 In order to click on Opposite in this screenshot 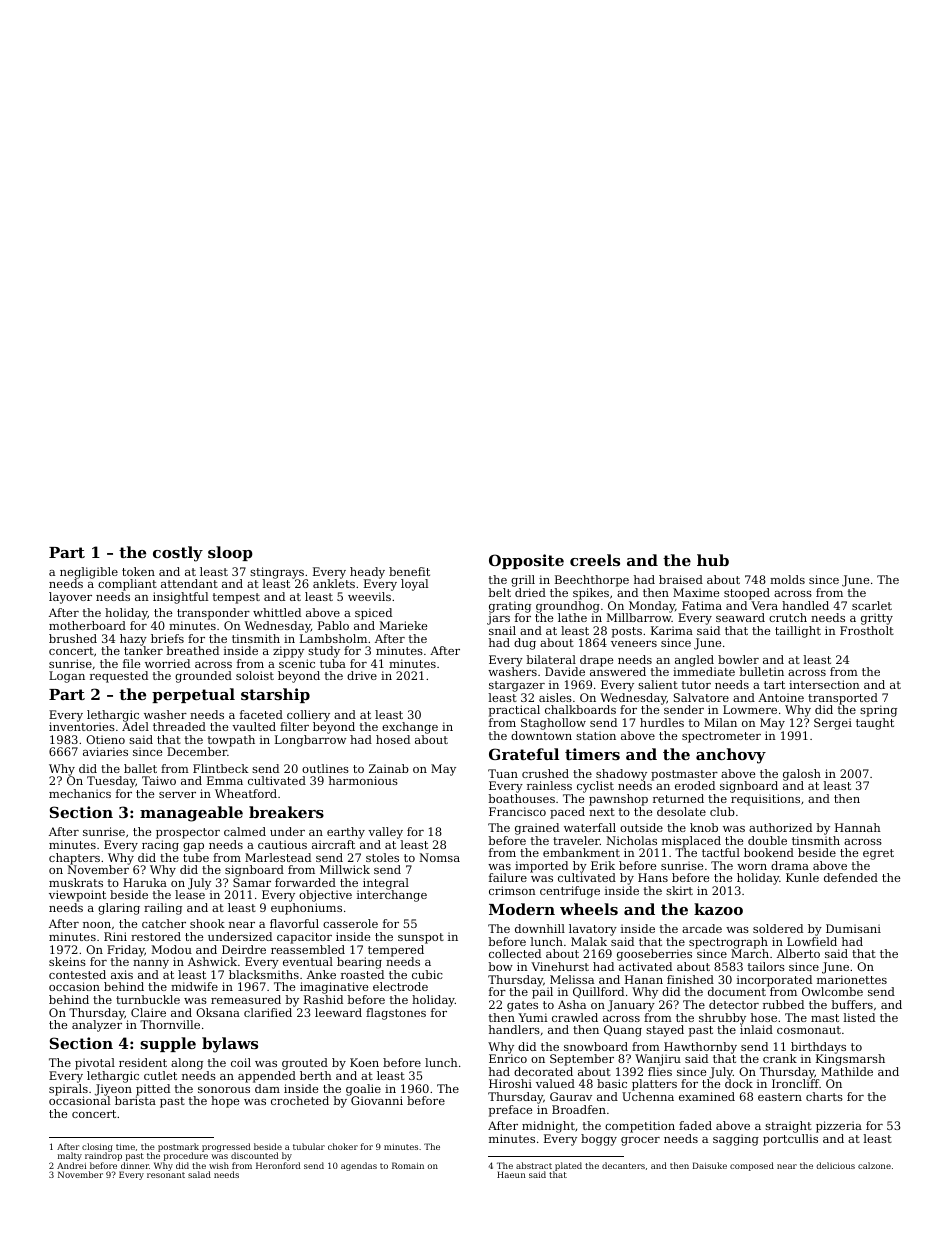, I will do `click(526, 561)`.
